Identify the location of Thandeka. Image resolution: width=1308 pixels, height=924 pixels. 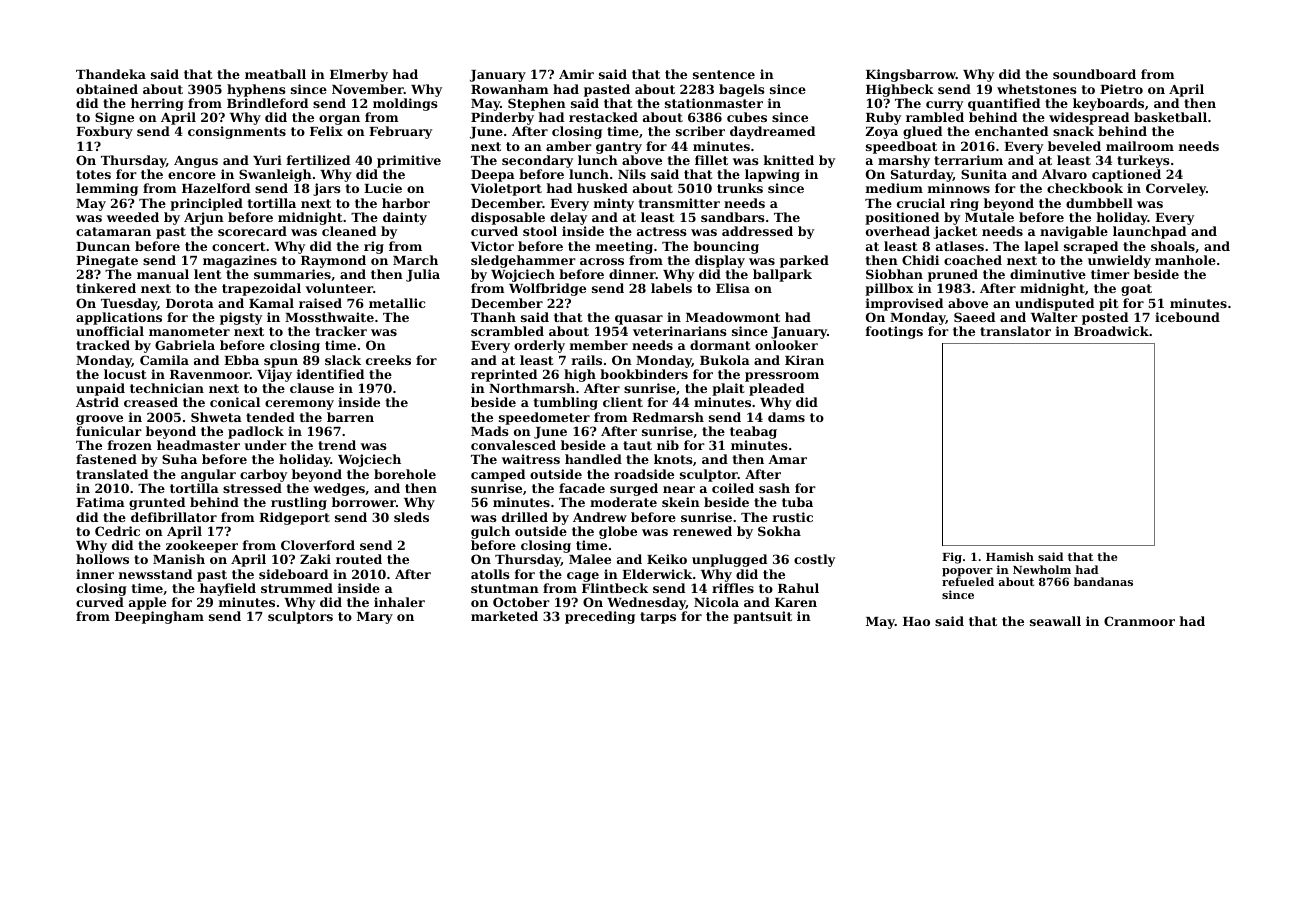
(111, 74).
